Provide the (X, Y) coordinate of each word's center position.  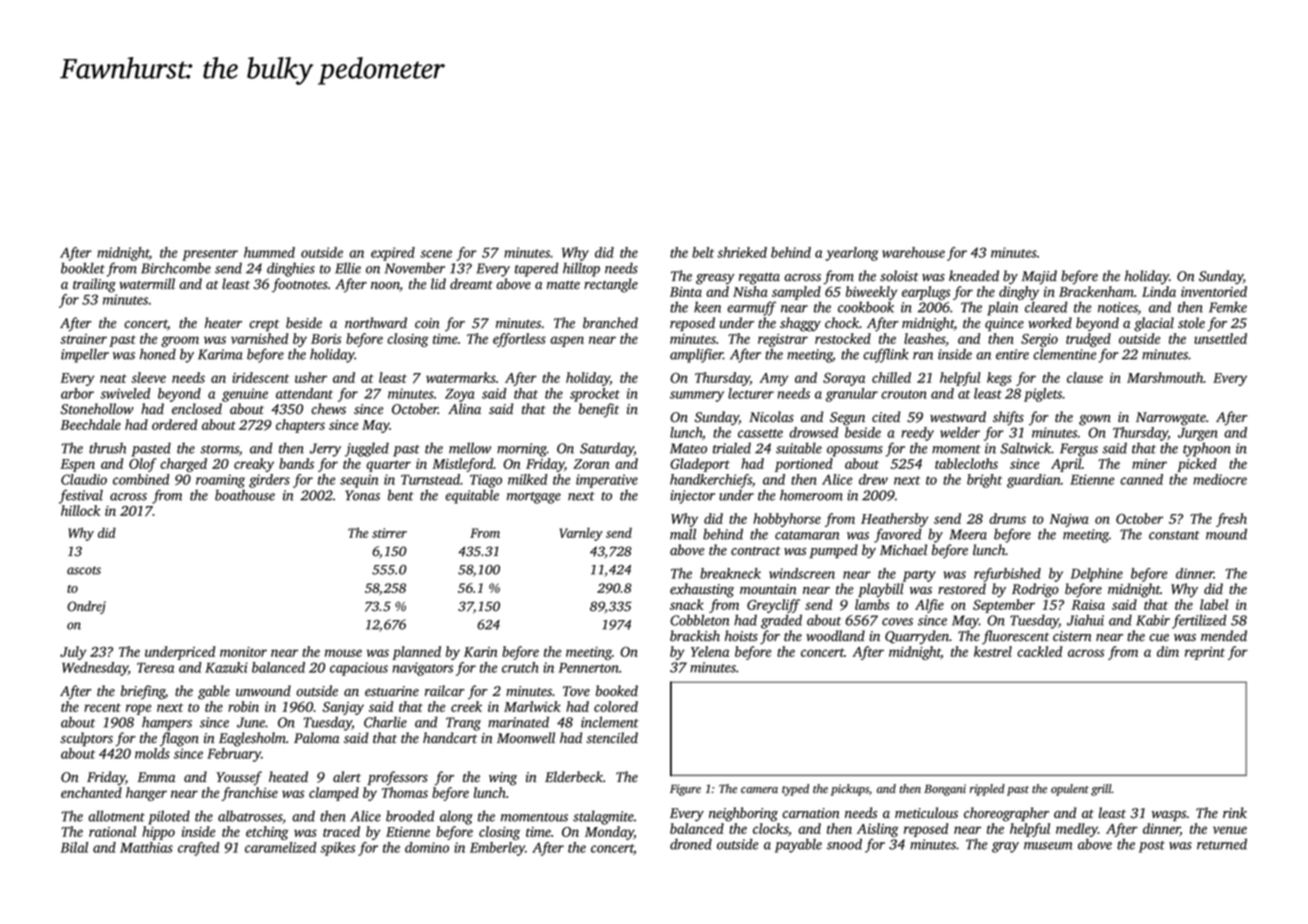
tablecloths (966, 463)
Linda (1159, 291)
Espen (77, 465)
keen (707, 307)
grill (1101, 790)
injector (692, 497)
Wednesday (95, 669)
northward (376, 323)
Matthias (146, 847)
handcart (450, 737)
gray (1005, 847)
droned (691, 844)
